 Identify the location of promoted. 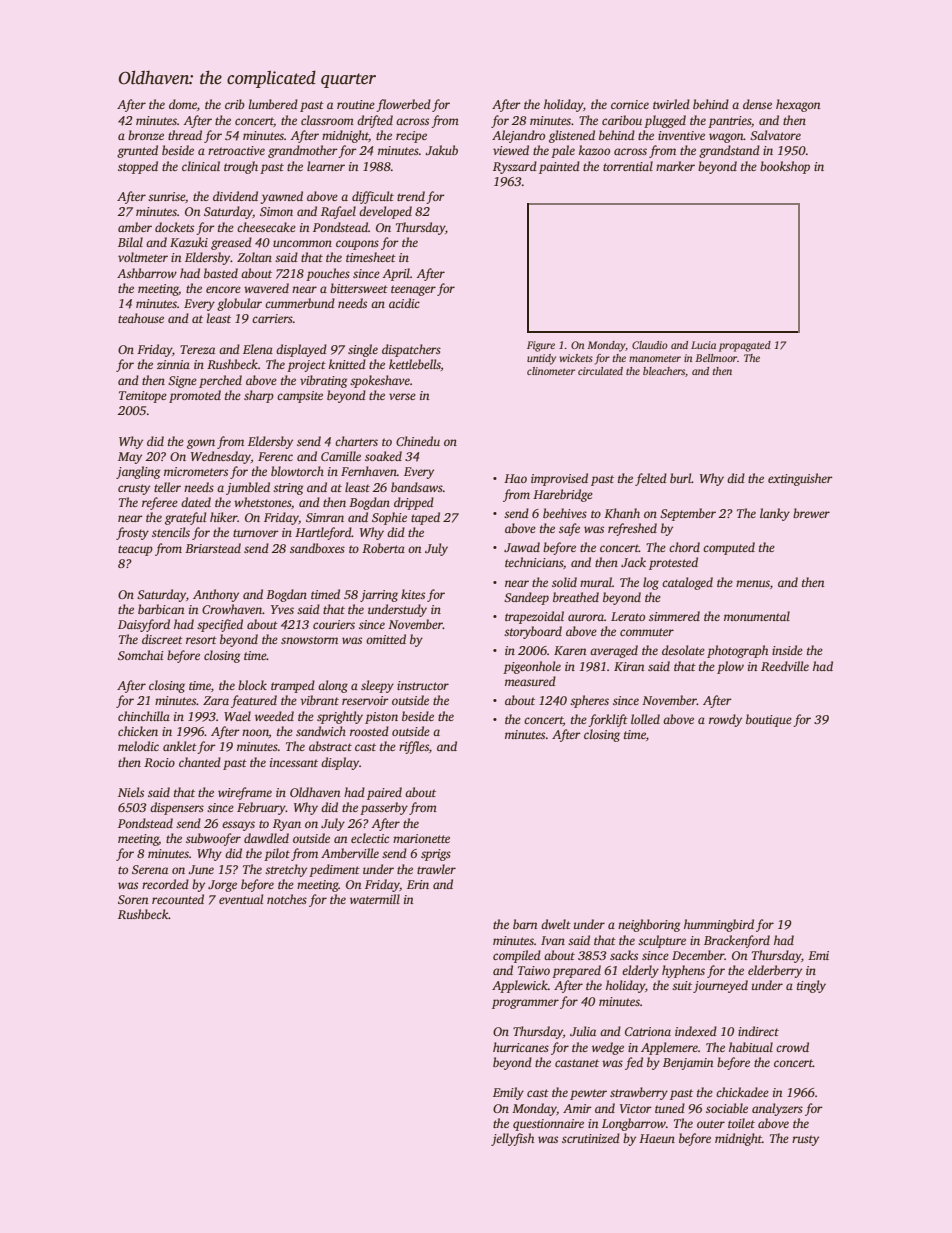
(195, 396).
